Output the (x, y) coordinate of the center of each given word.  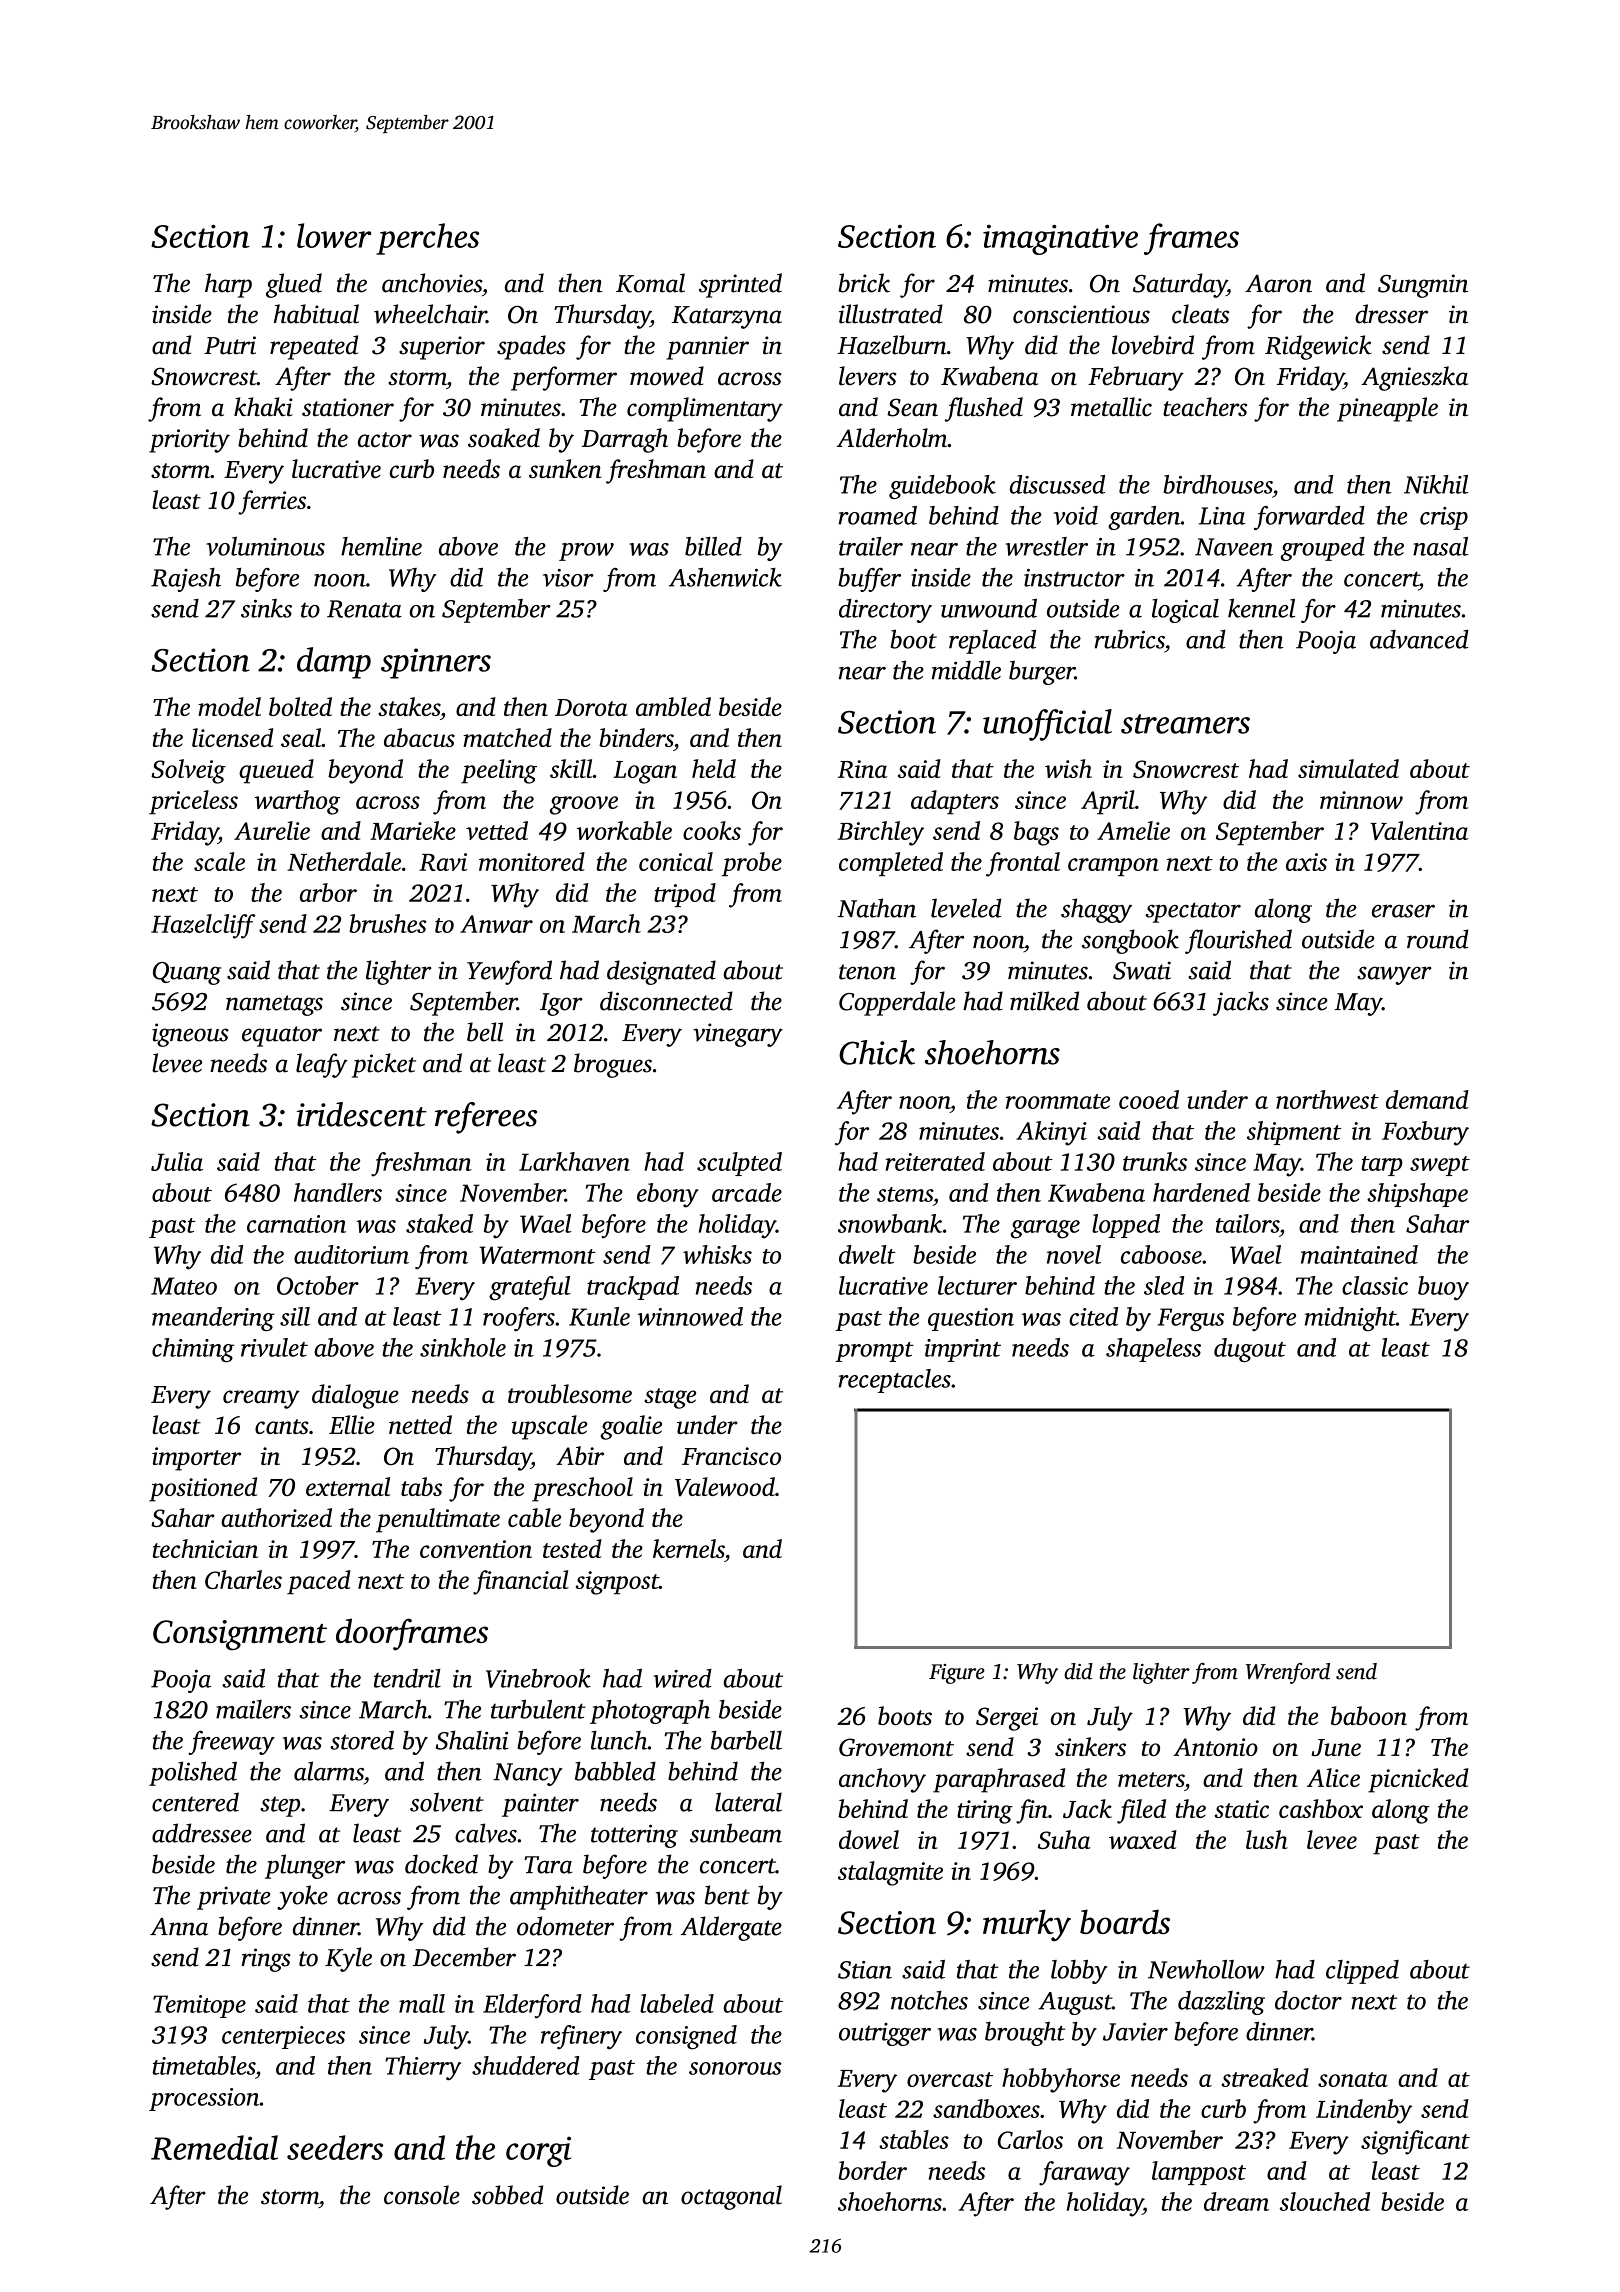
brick (864, 283)
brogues (613, 1065)
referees (486, 1118)
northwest (1327, 1099)
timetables (204, 2065)
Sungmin (1423, 286)
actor (385, 439)
